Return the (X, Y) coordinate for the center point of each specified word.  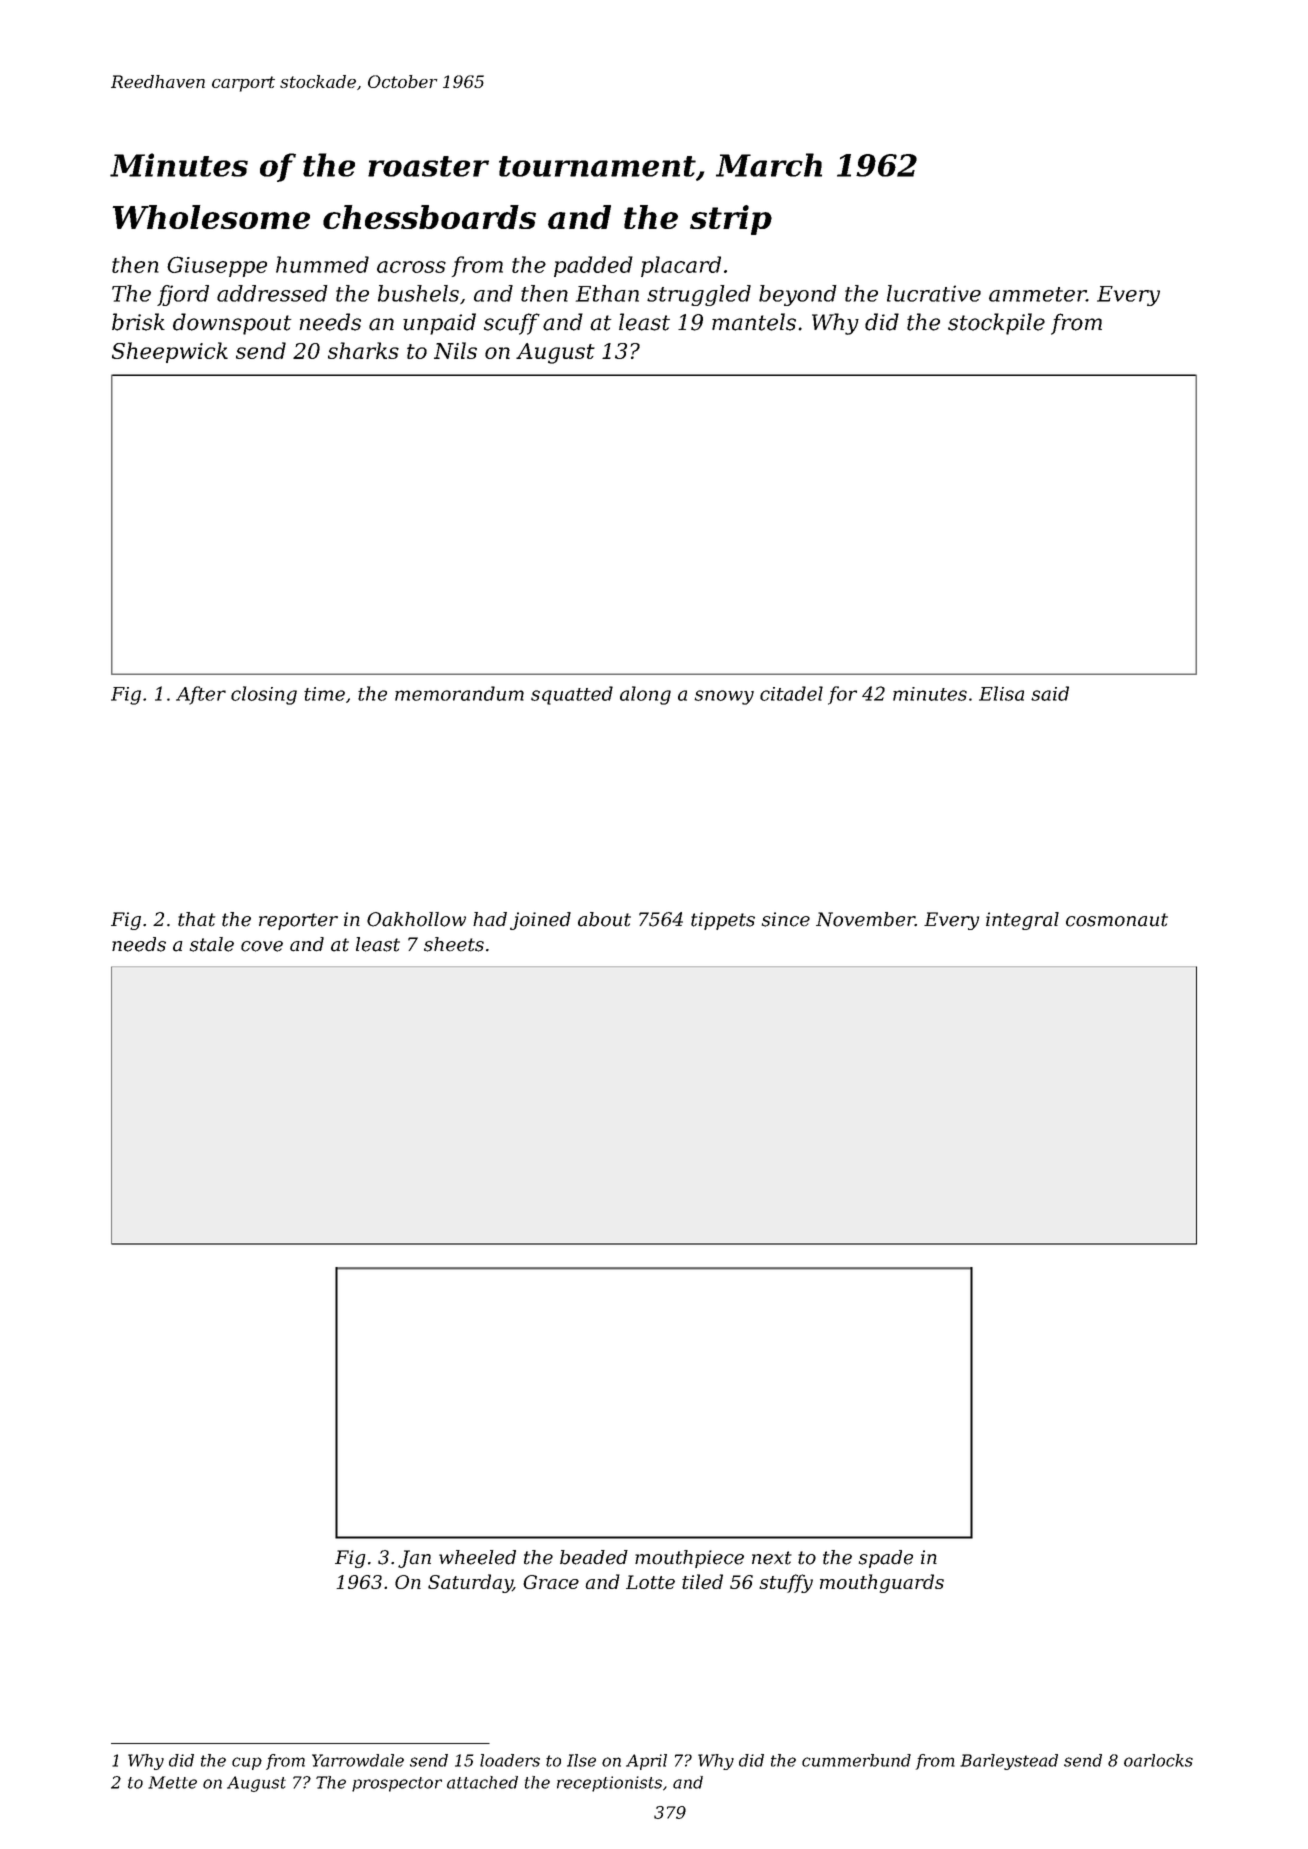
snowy (724, 697)
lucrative (934, 293)
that (196, 919)
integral (1022, 921)
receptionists (609, 1784)
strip (731, 220)
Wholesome (211, 217)
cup (247, 1763)
